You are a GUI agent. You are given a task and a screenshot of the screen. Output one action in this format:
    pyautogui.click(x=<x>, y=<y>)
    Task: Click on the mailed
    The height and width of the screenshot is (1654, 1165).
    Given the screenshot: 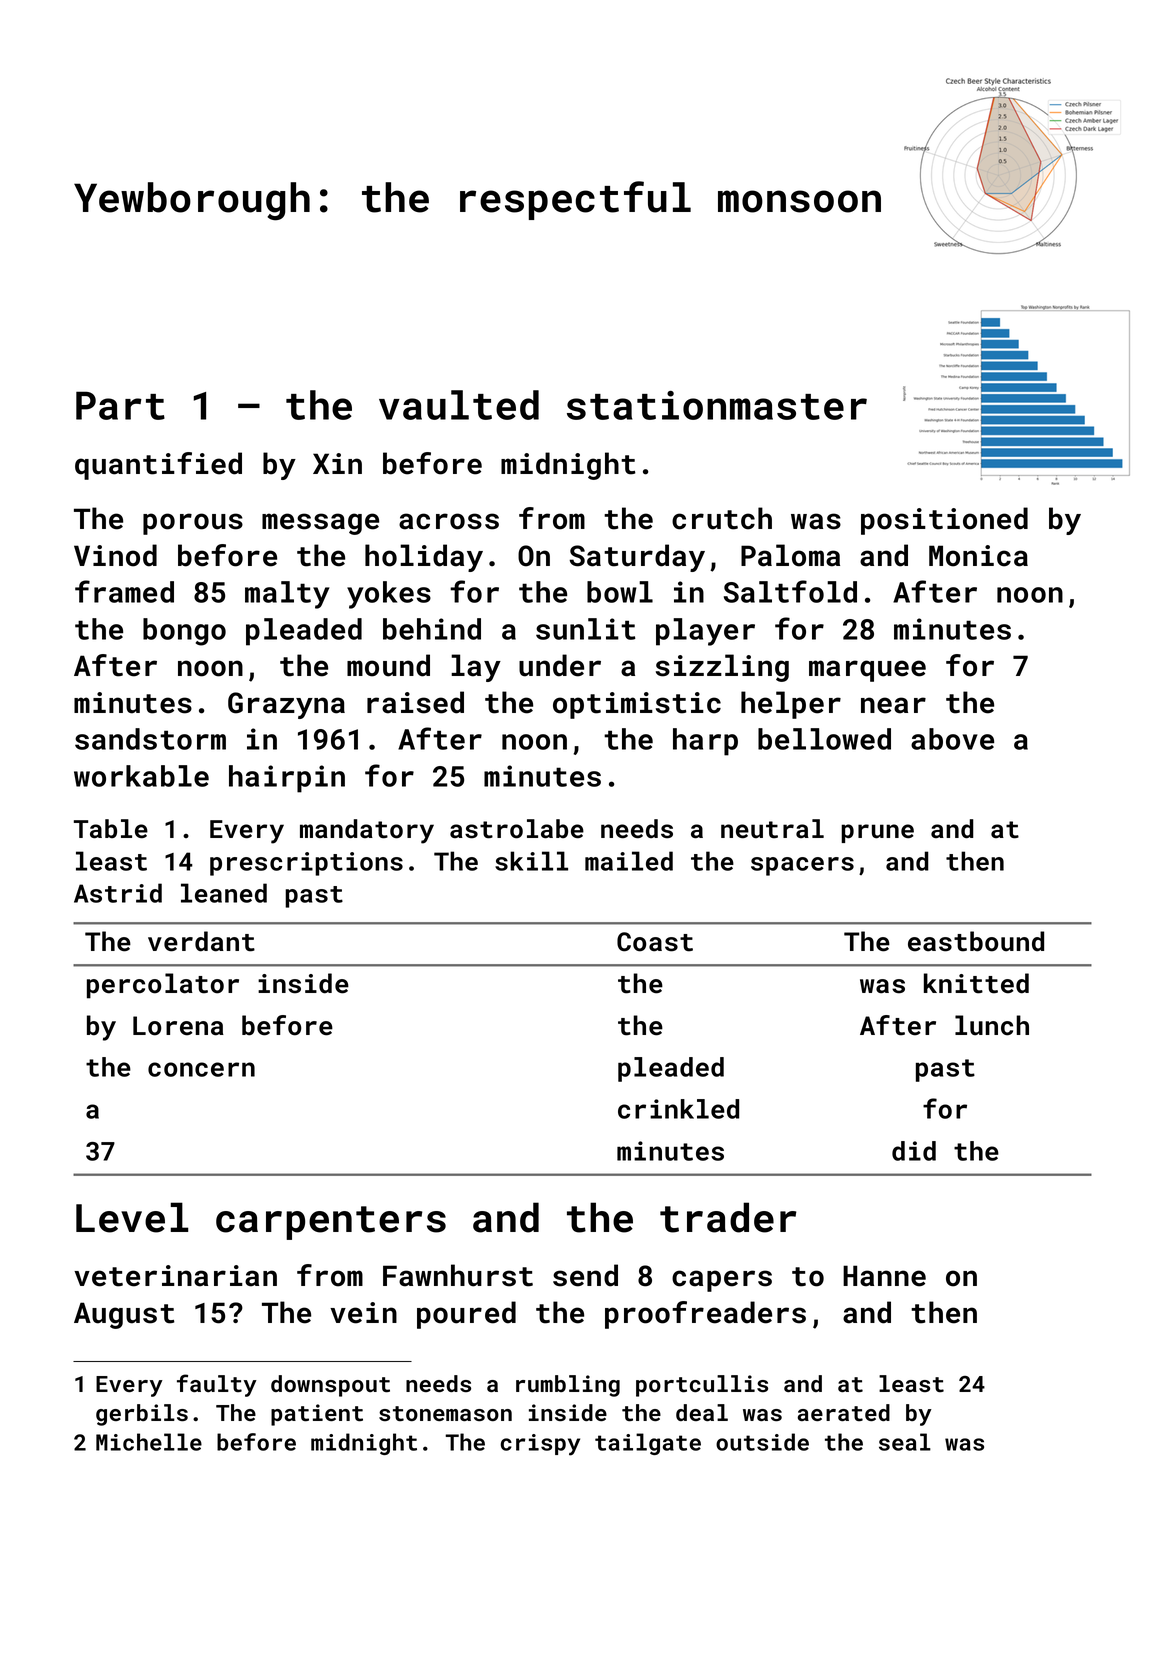 What is the action you would take?
    pyautogui.click(x=629, y=861)
